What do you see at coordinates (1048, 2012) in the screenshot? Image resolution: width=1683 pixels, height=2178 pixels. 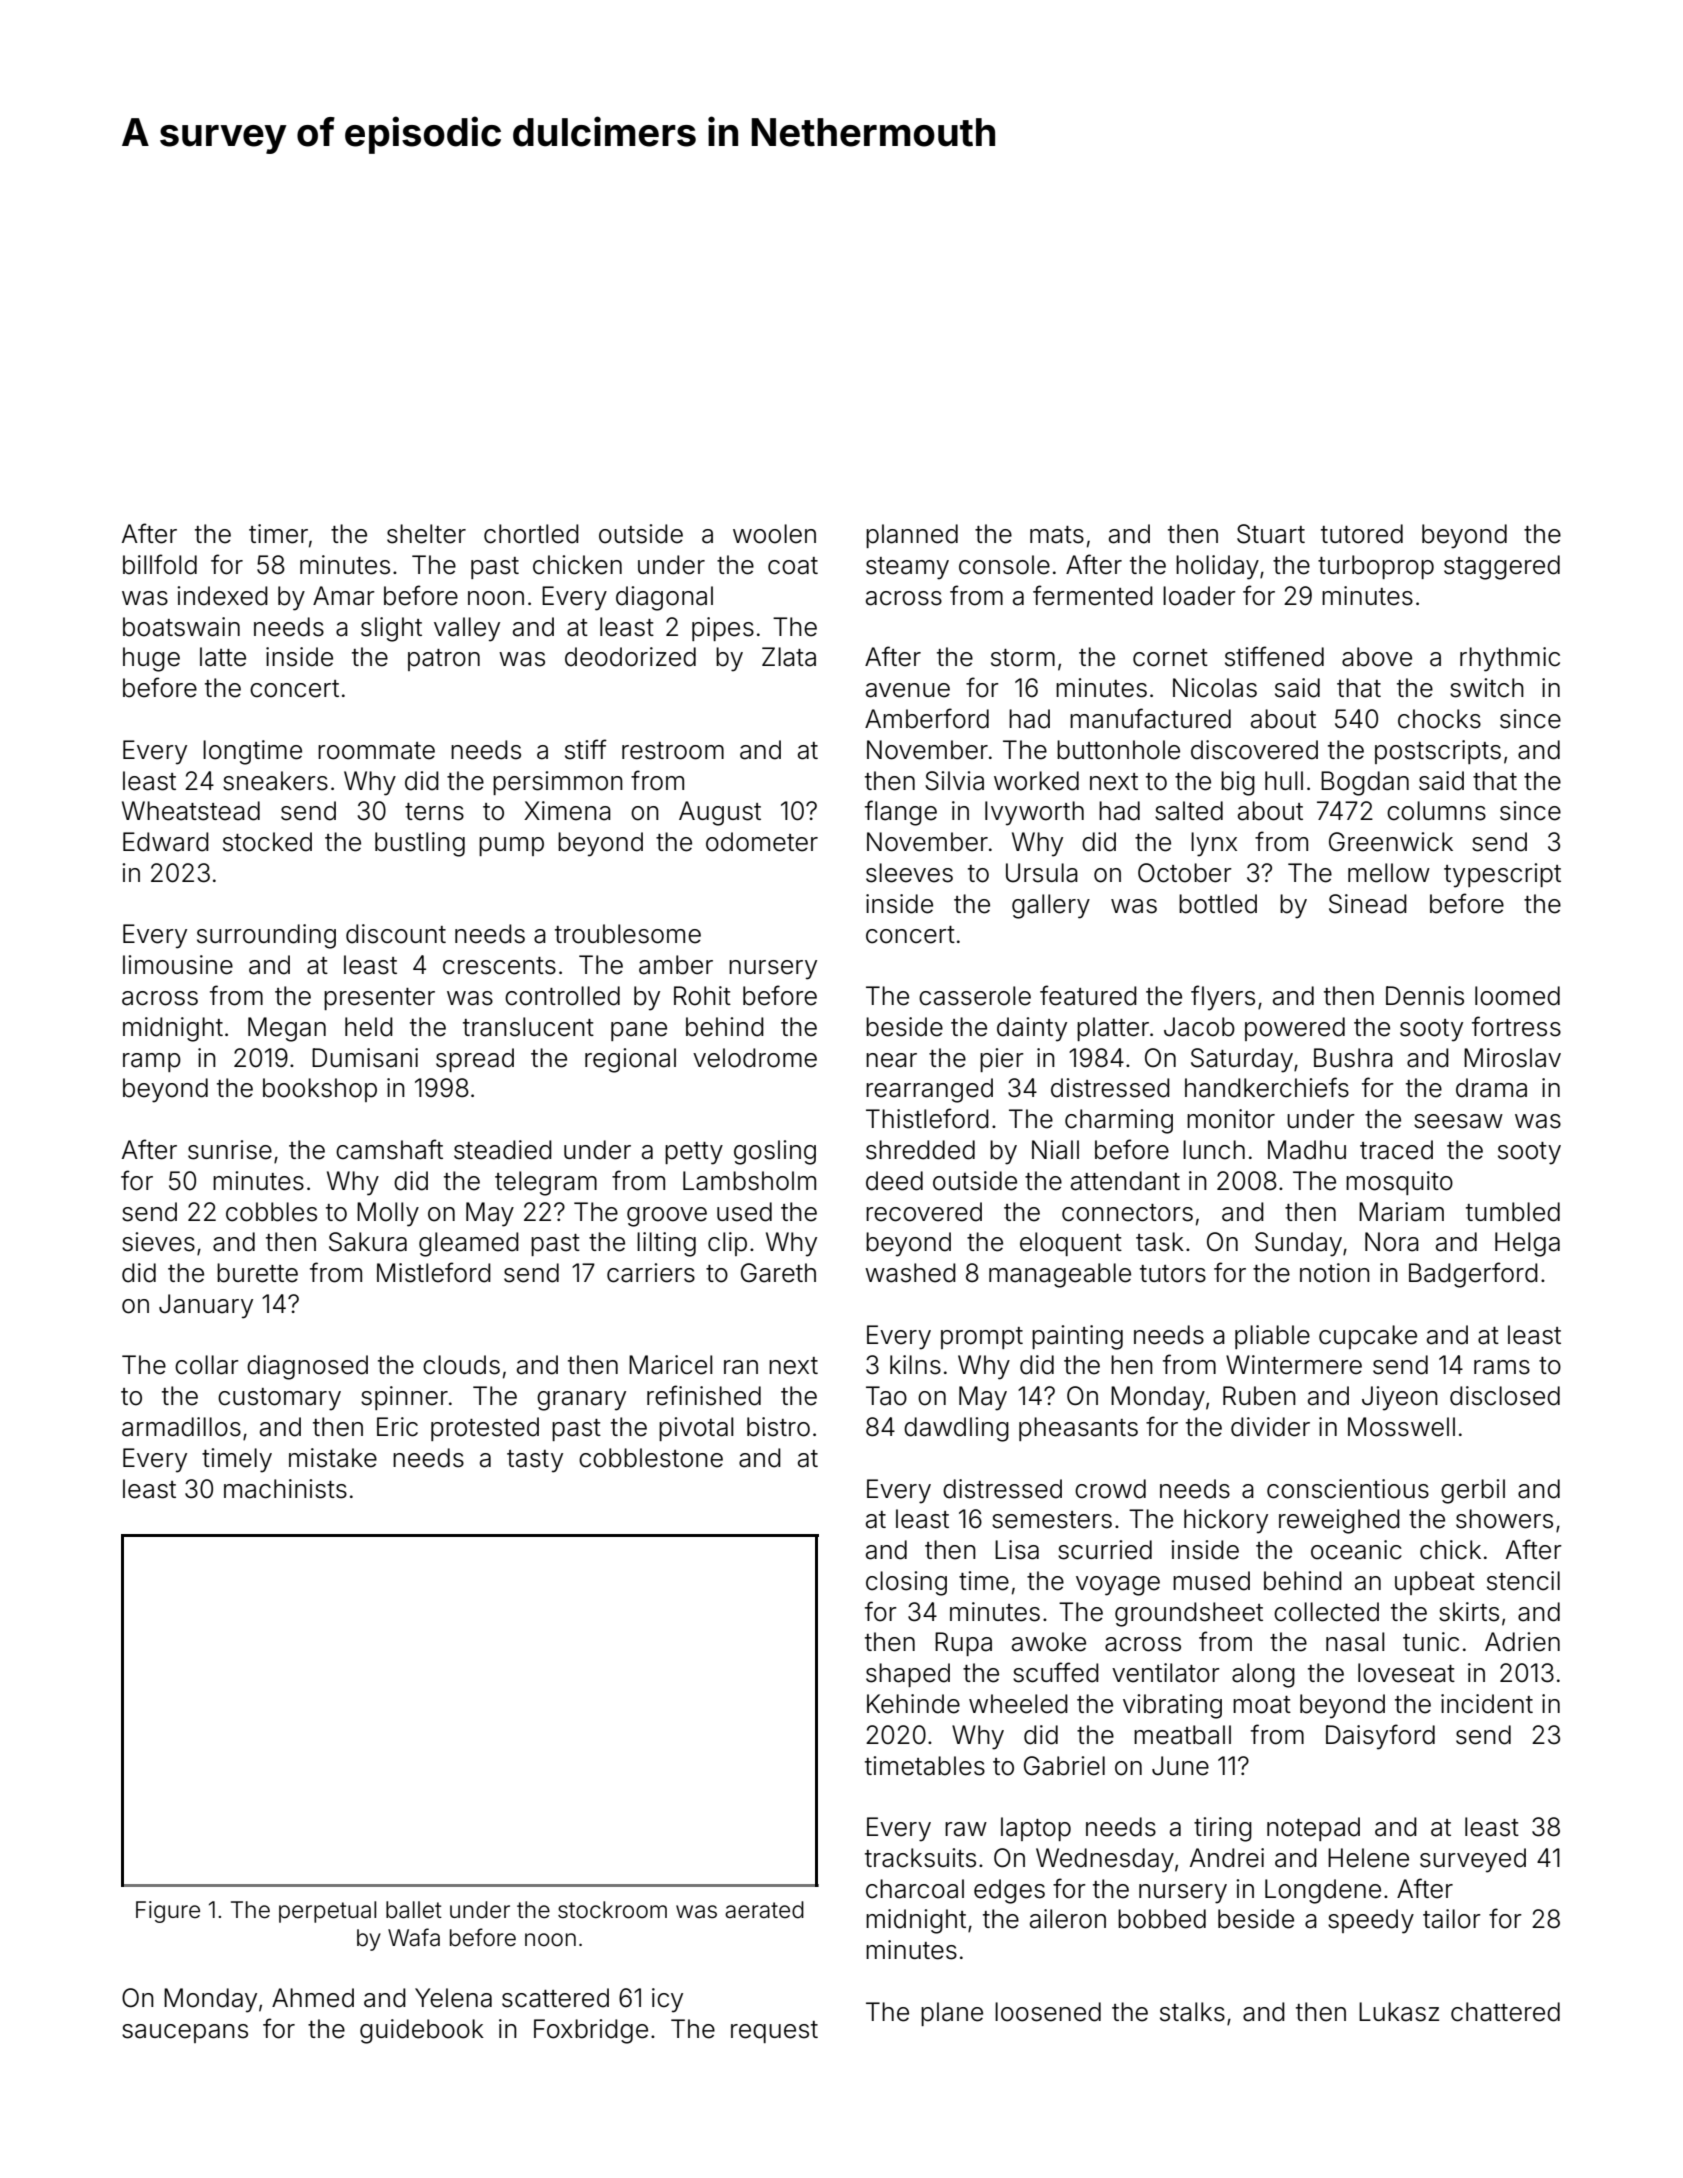 I see `loosened` at bounding box center [1048, 2012].
